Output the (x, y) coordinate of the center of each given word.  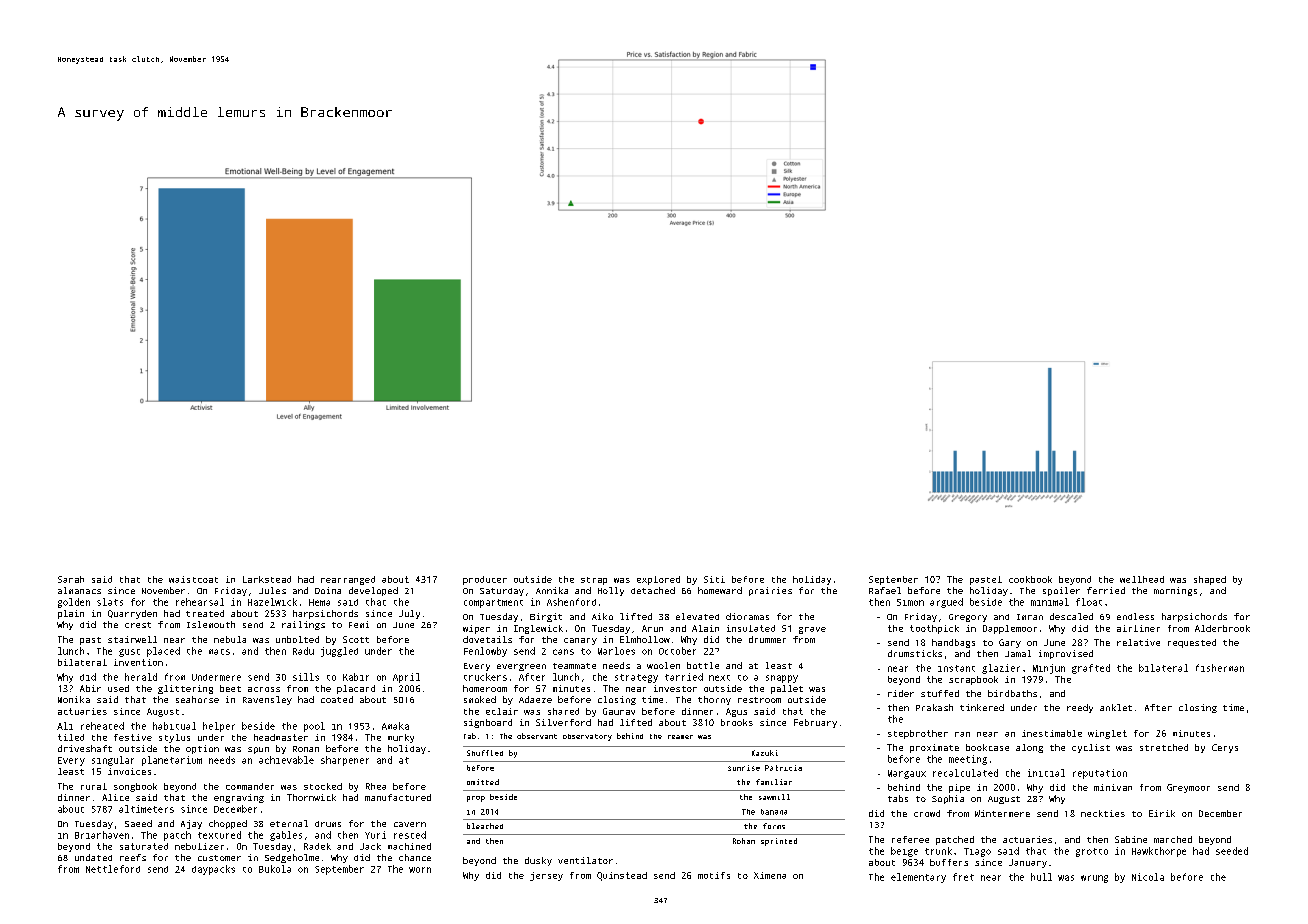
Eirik (1162, 813)
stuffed (940, 693)
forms (774, 826)
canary (580, 641)
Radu (303, 651)
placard (356, 689)
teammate (574, 666)
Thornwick (311, 797)
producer (485, 580)
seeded (1232, 851)
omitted (483, 782)
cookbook (1030, 579)
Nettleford (113, 869)
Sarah (71, 579)
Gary (1010, 643)
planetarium (172, 761)
